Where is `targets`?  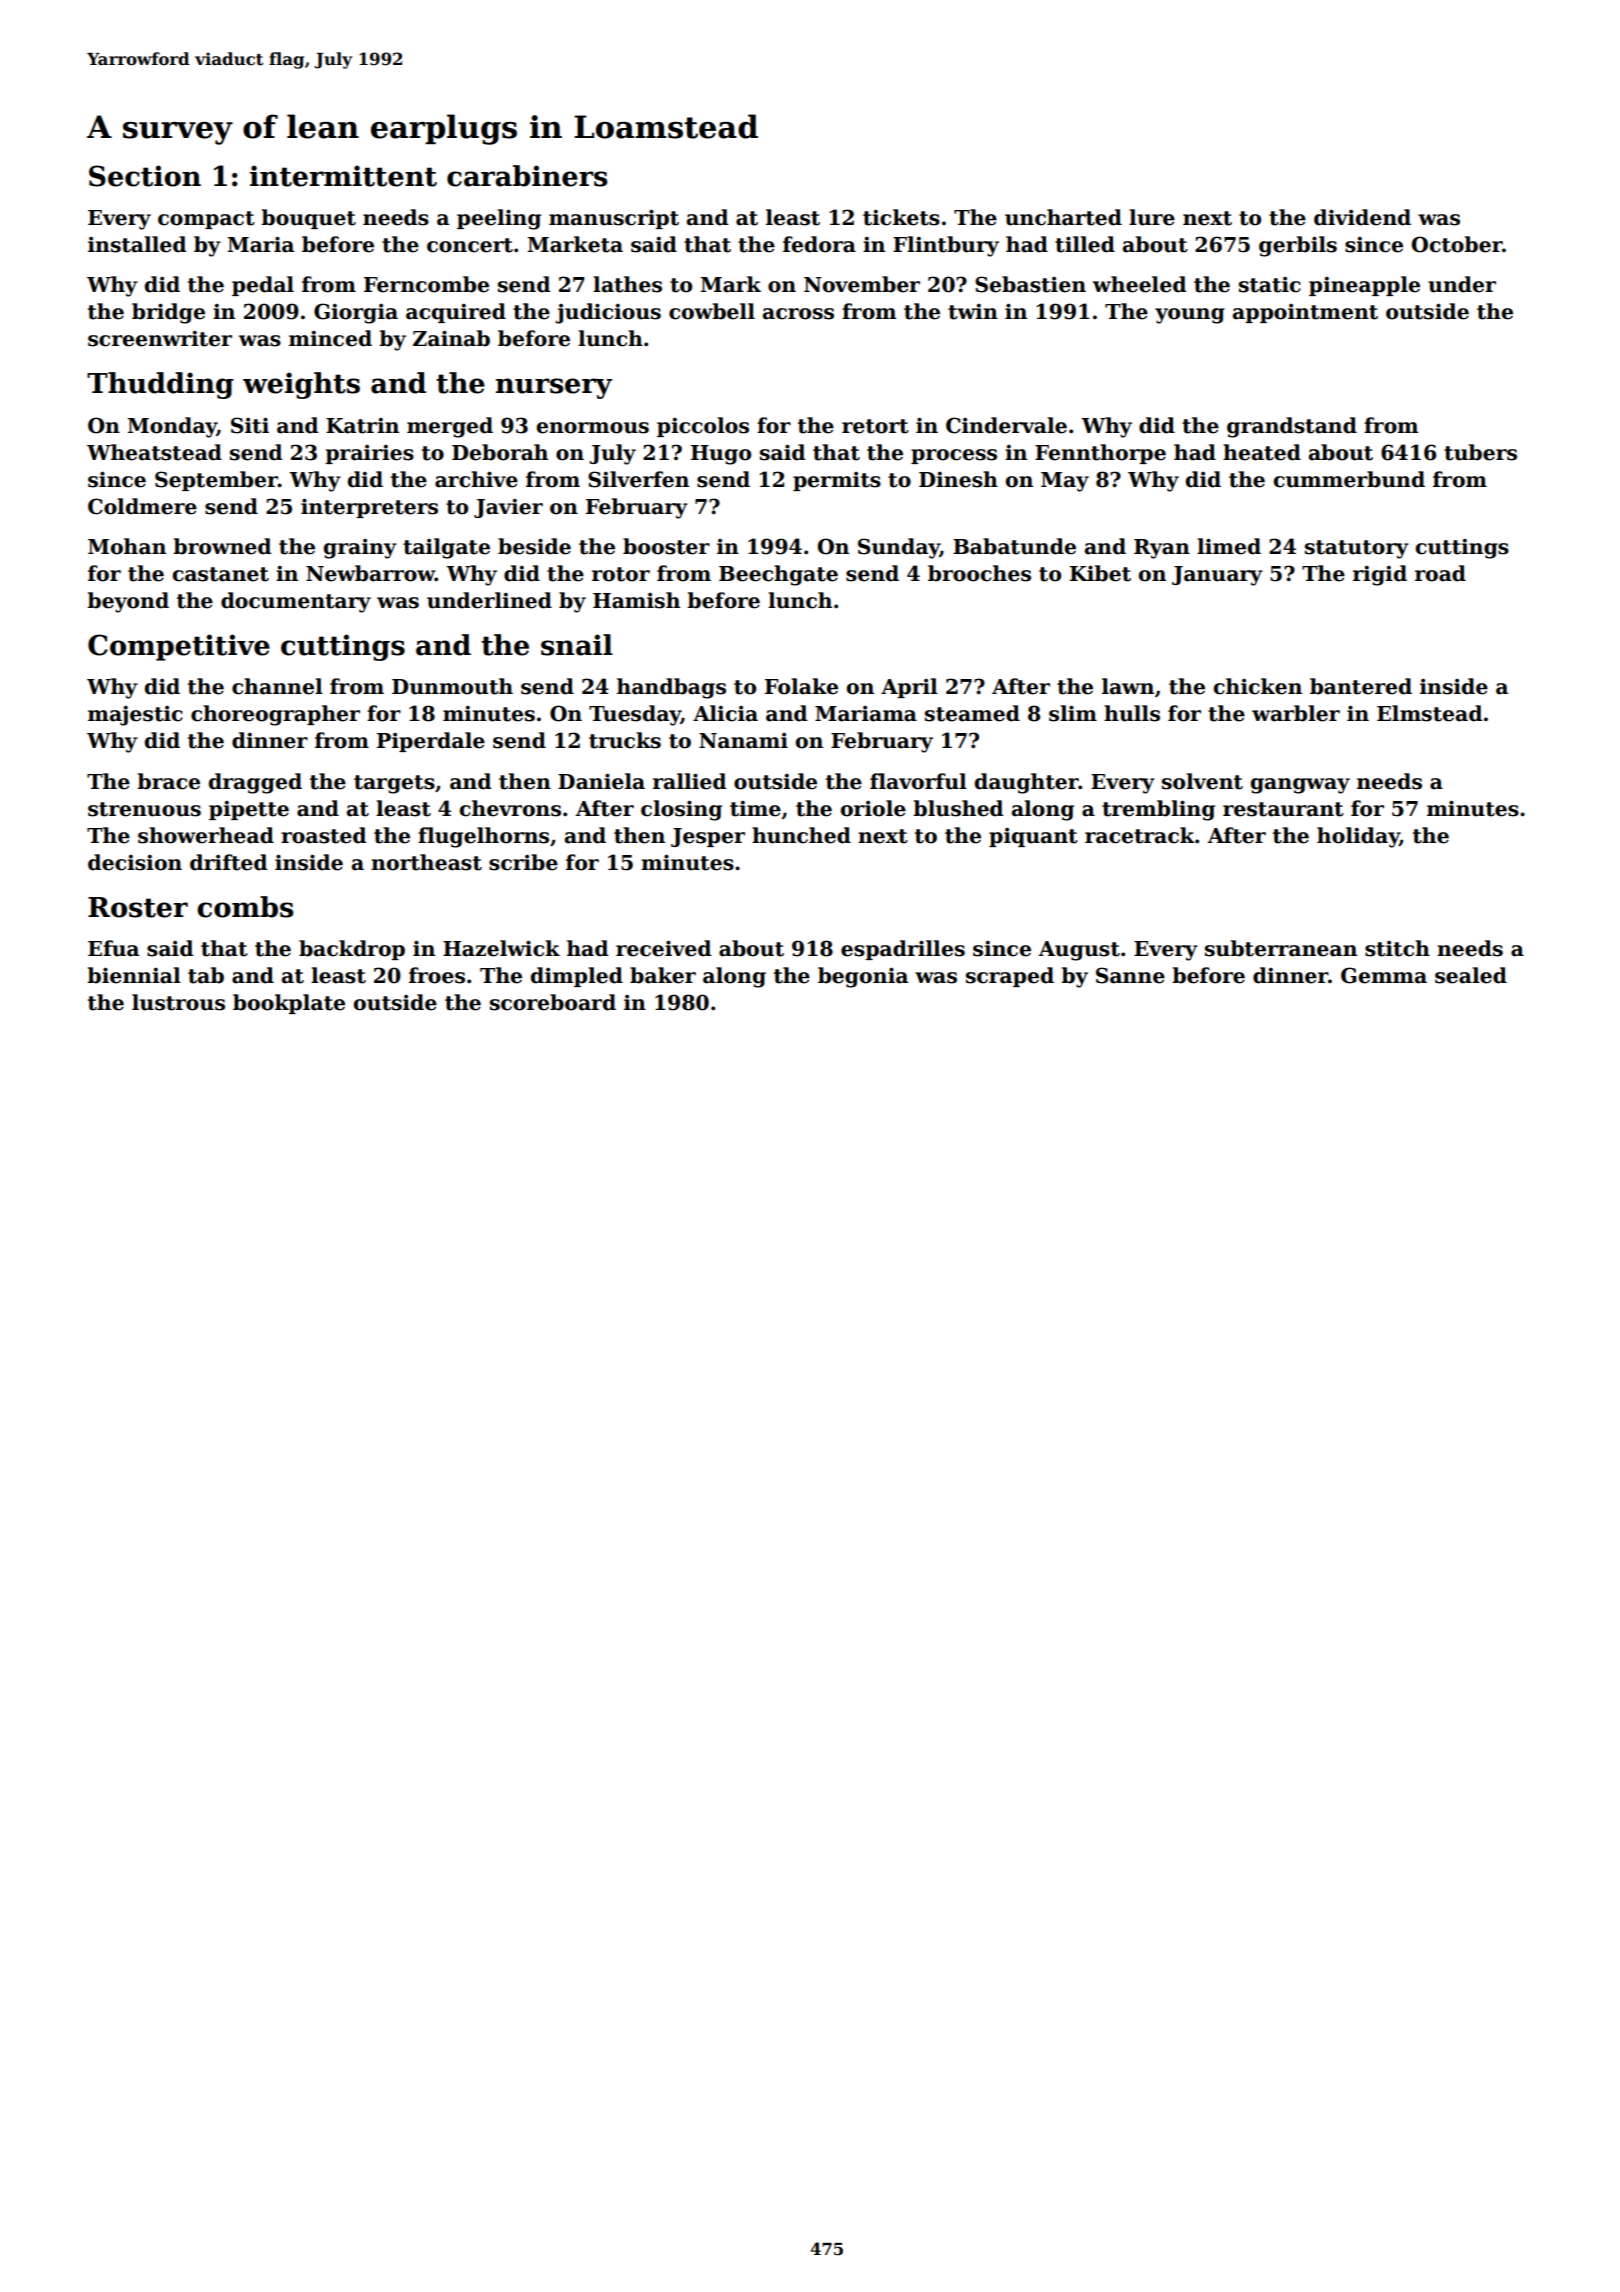
targets is located at coordinates (394, 784).
